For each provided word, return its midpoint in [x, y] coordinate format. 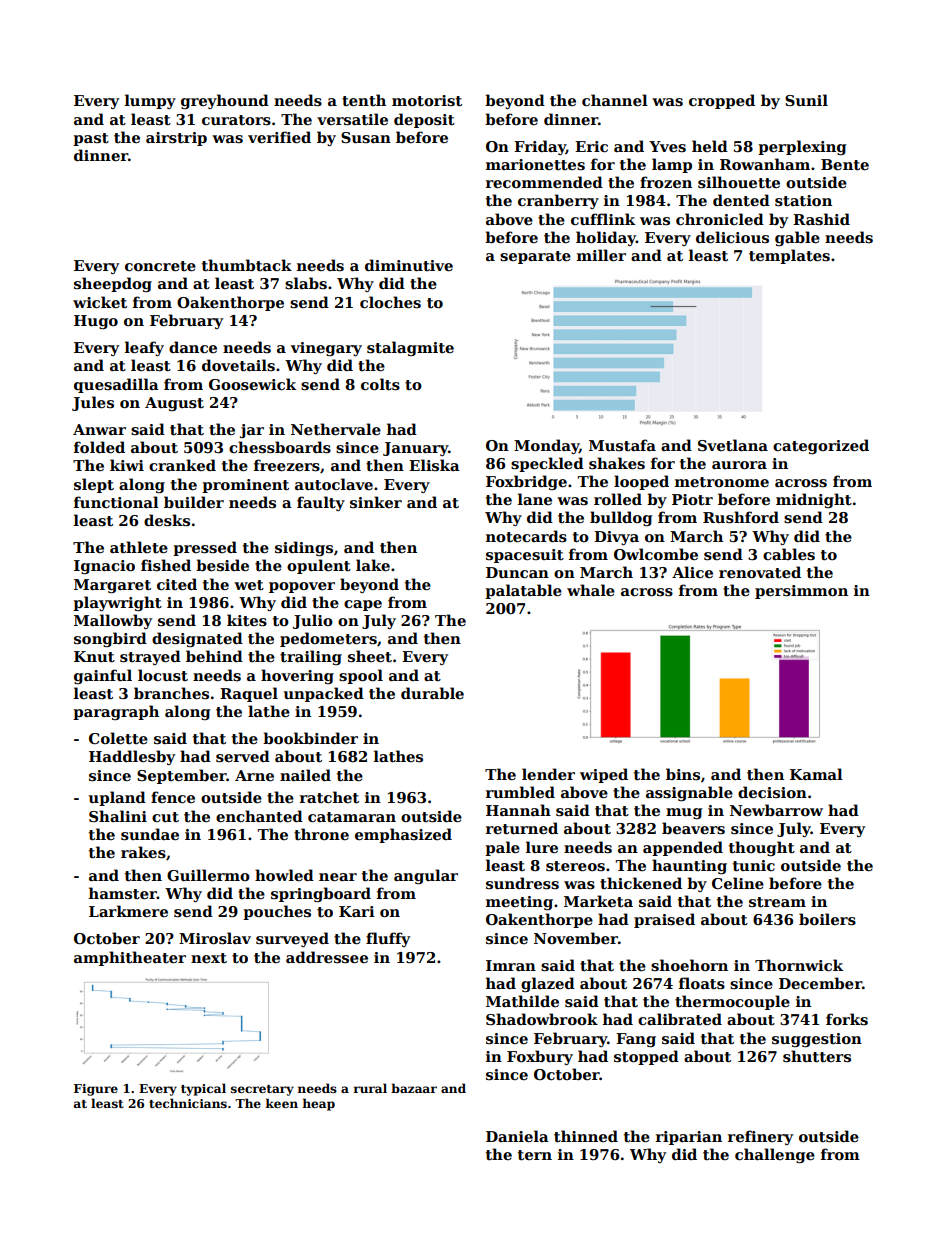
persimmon [801, 592]
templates [789, 256]
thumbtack [247, 265]
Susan [366, 137]
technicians [188, 1103]
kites [247, 620]
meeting [519, 903]
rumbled [520, 792]
